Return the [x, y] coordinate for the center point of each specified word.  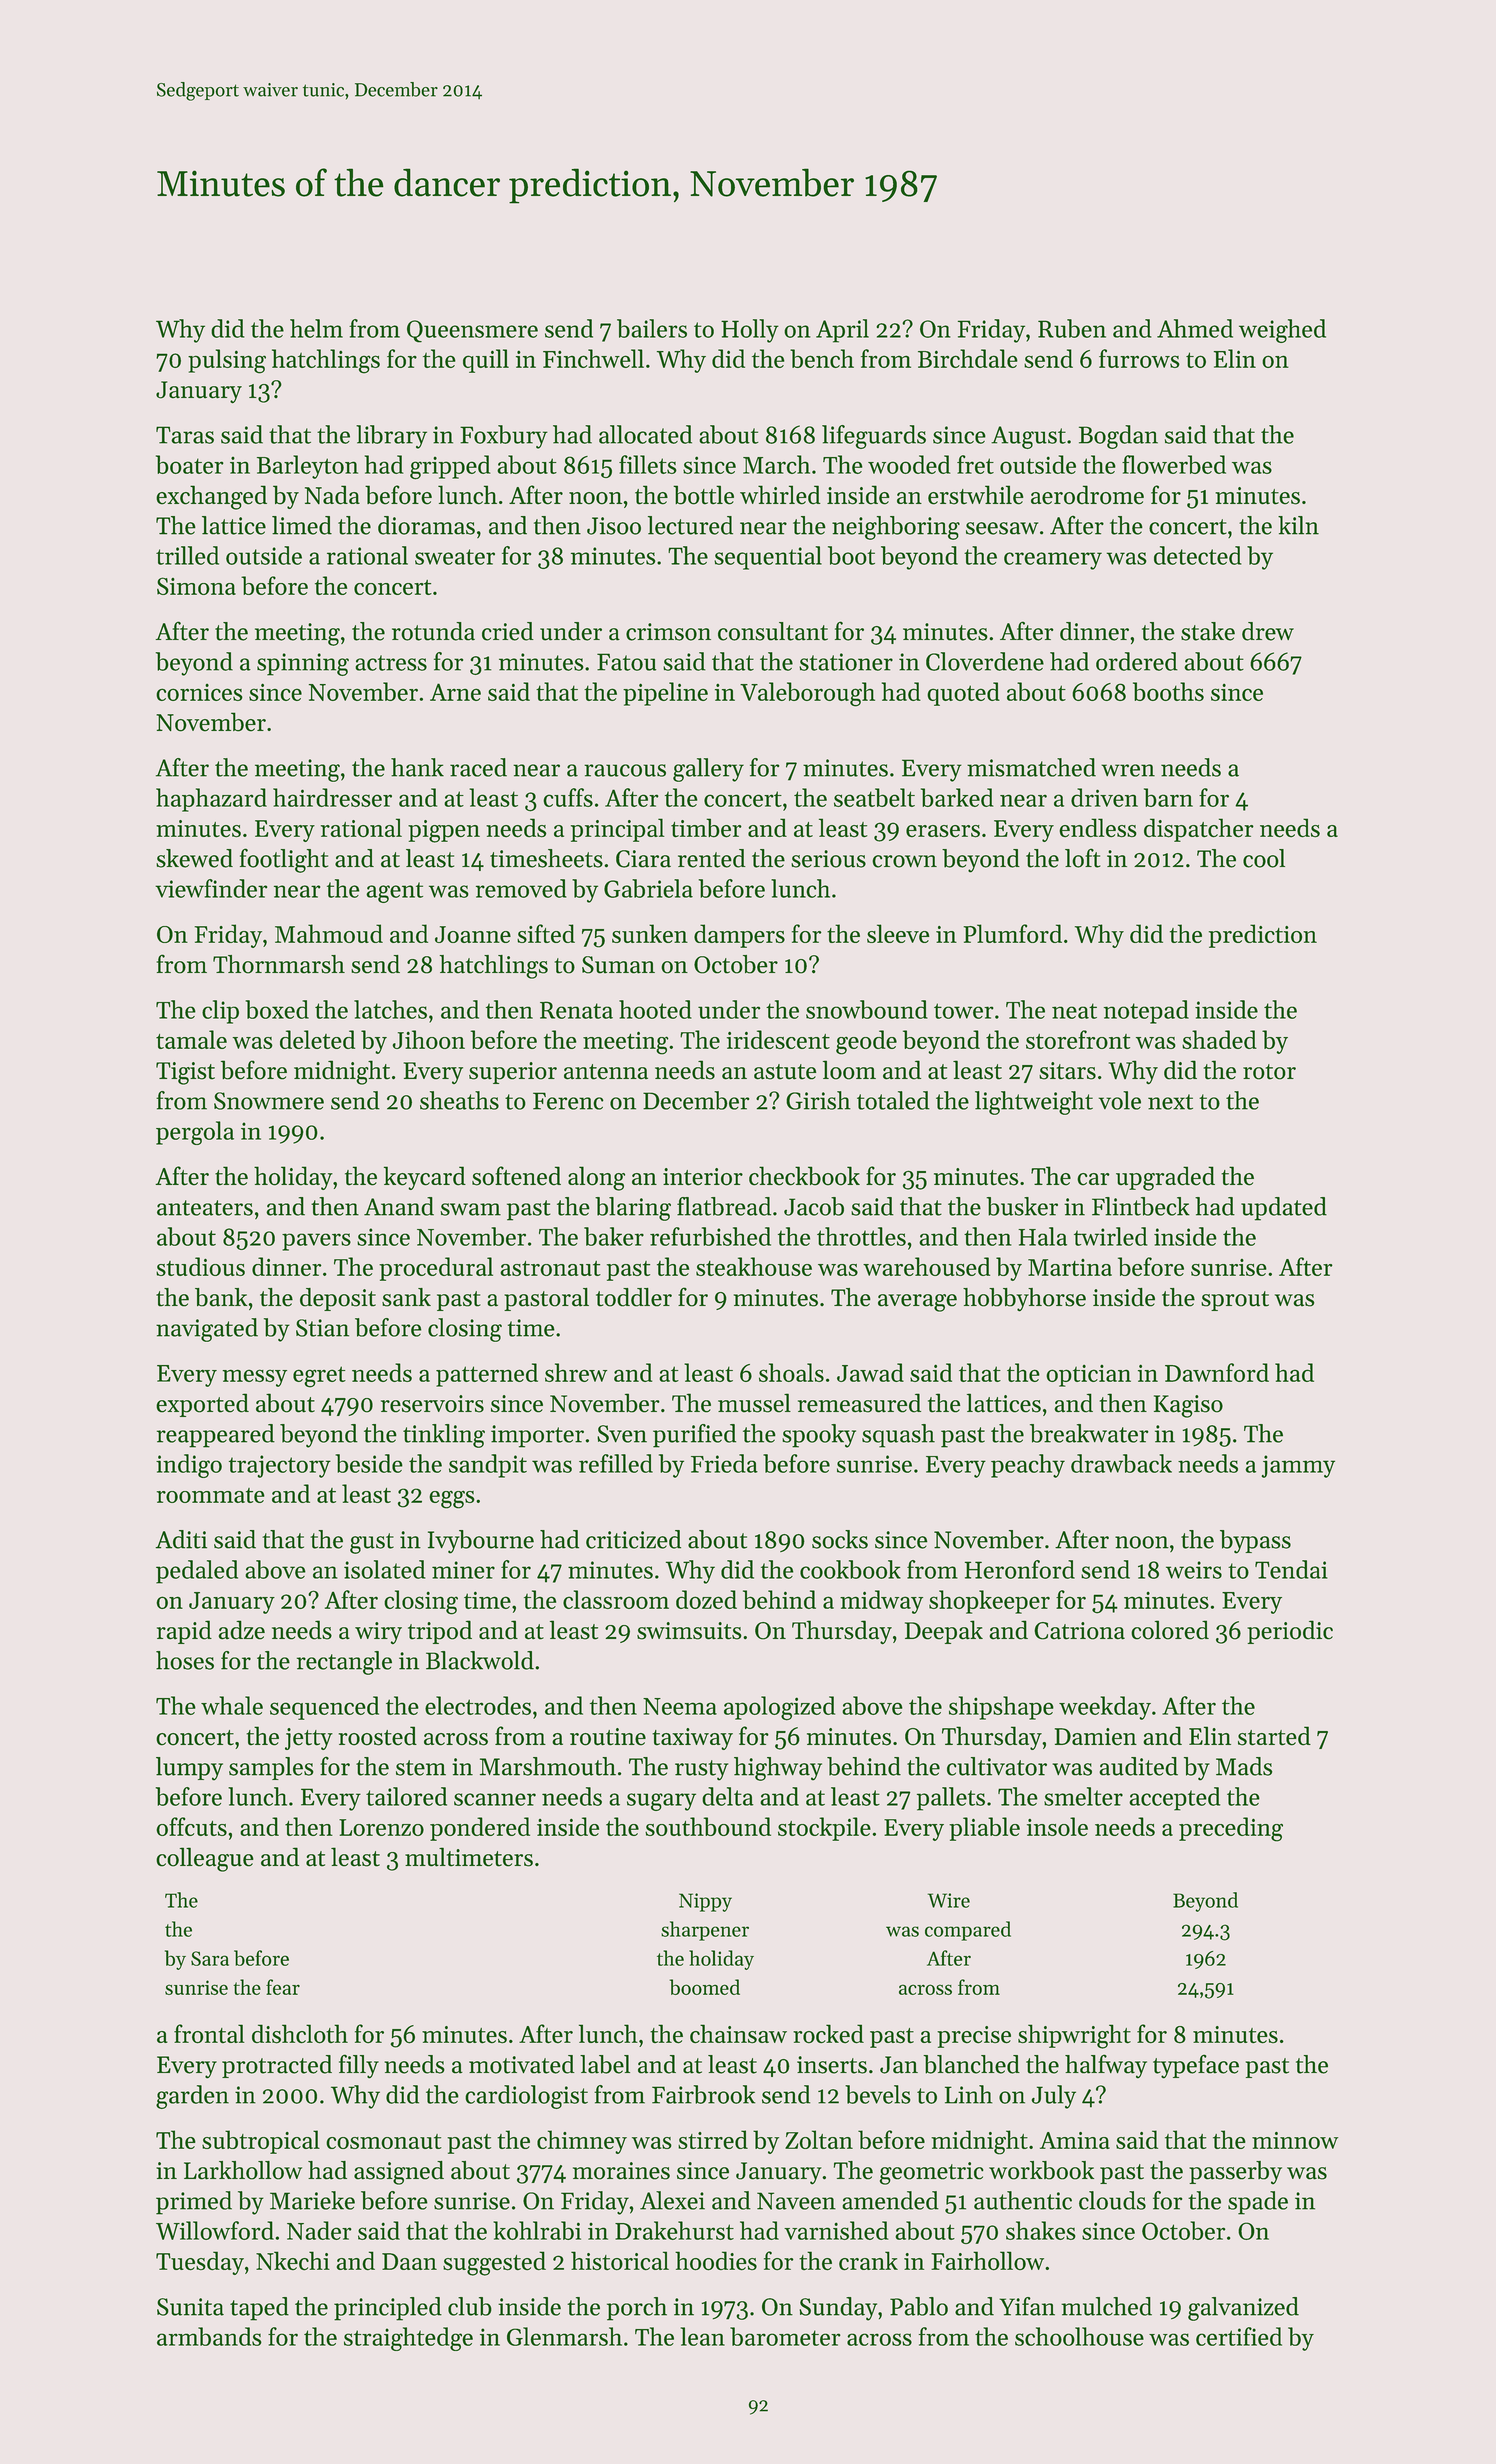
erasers [943, 831]
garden [192, 2097]
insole [1057, 1826]
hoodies [716, 2261]
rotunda [433, 631]
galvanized [1243, 2309]
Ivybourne [481, 1542]
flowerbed [1174, 464]
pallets [951, 1799]
